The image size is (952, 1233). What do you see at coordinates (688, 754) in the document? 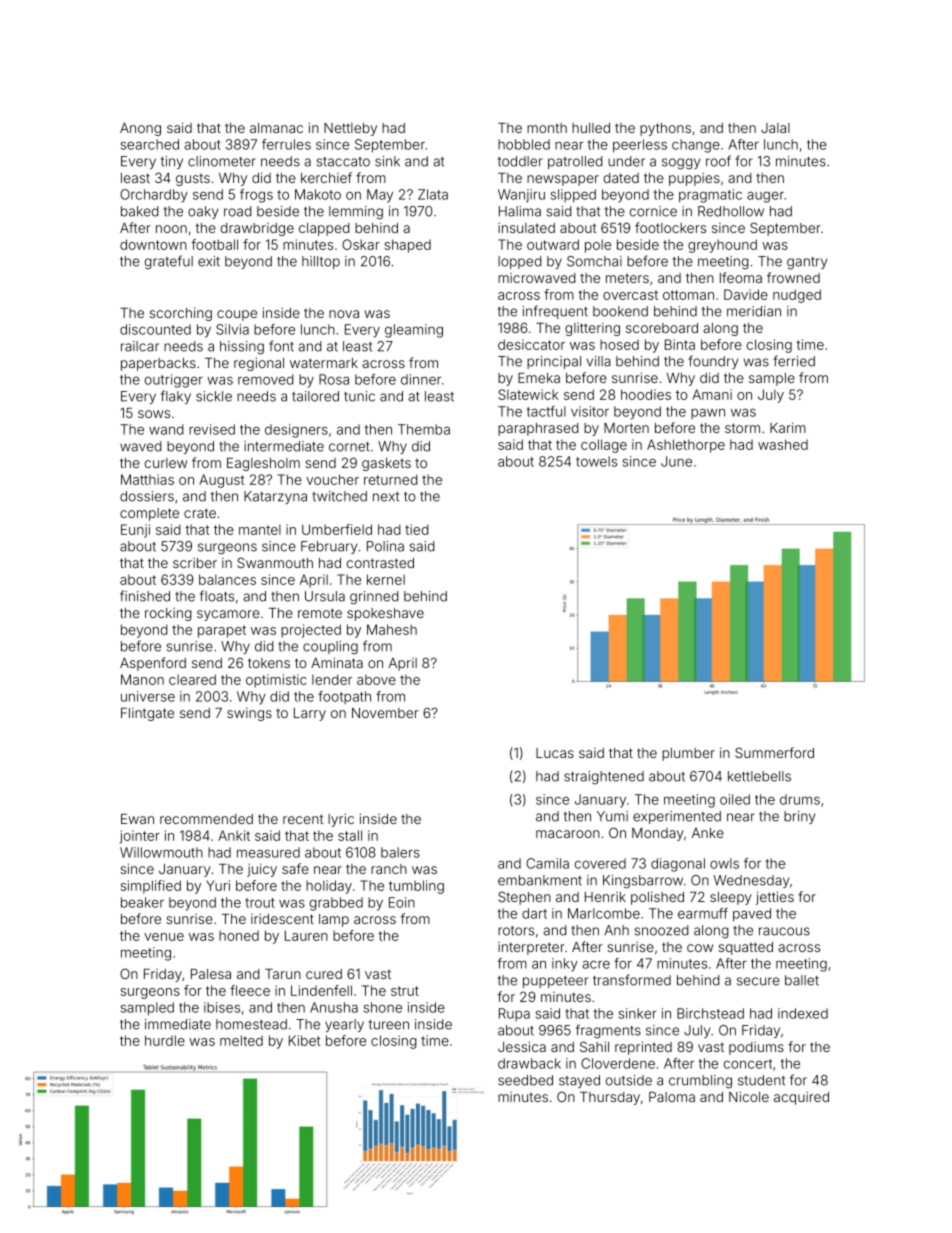
I see `plumber` at bounding box center [688, 754].
